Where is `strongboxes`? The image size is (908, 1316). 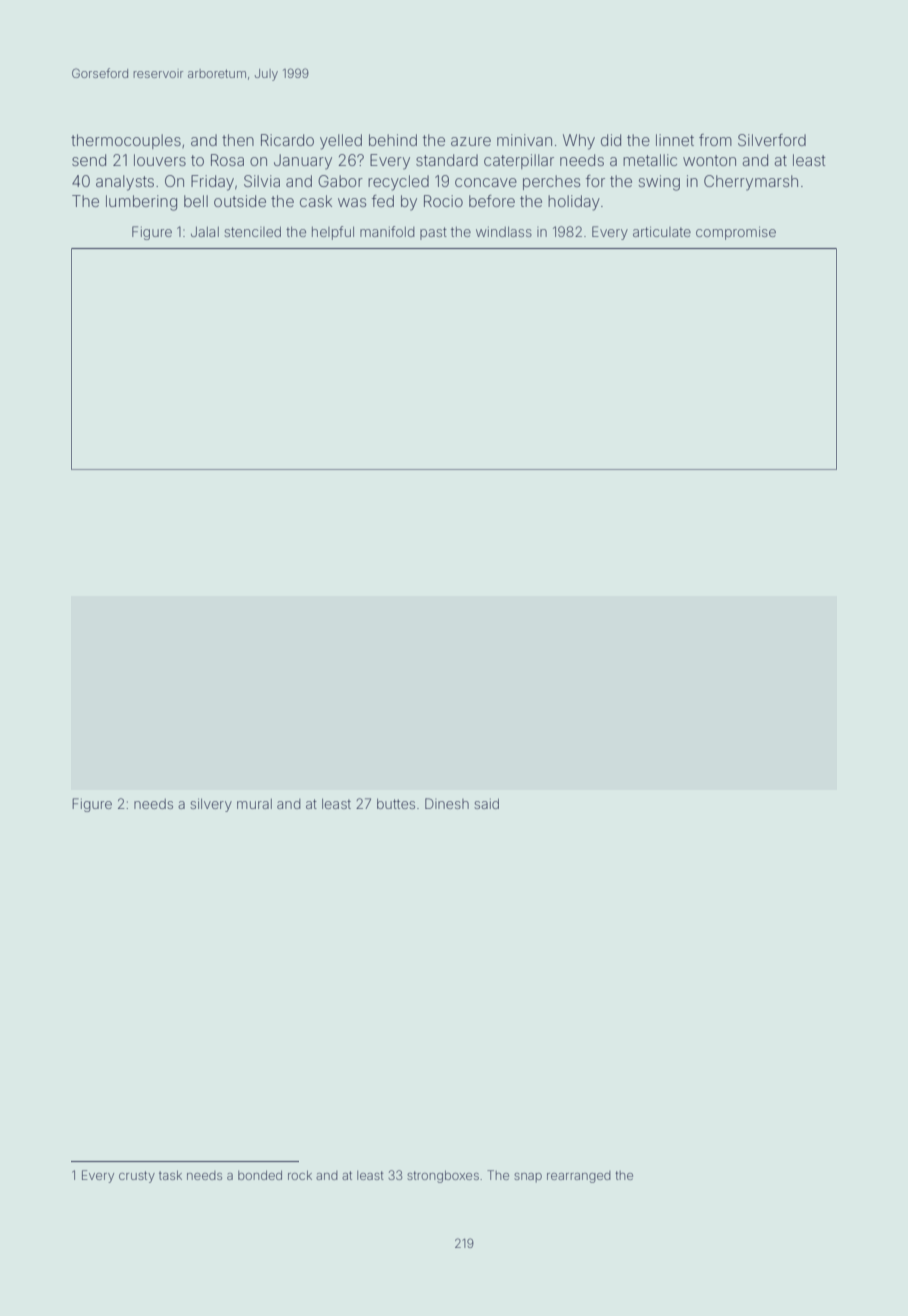
strongboxes is located at coordinates (443, 1176).
